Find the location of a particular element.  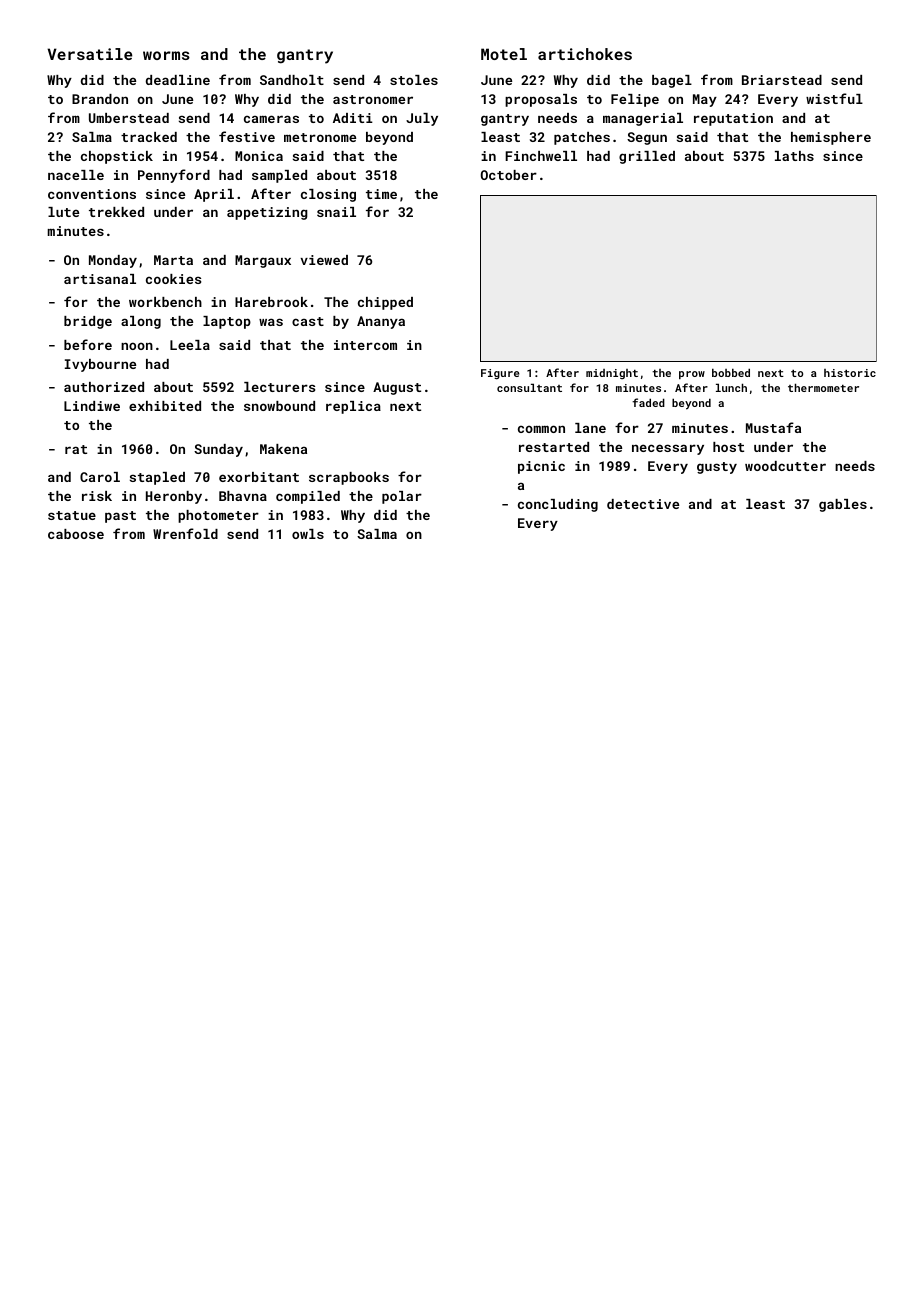

Ivybourne is located at coordinates (100, 365).
